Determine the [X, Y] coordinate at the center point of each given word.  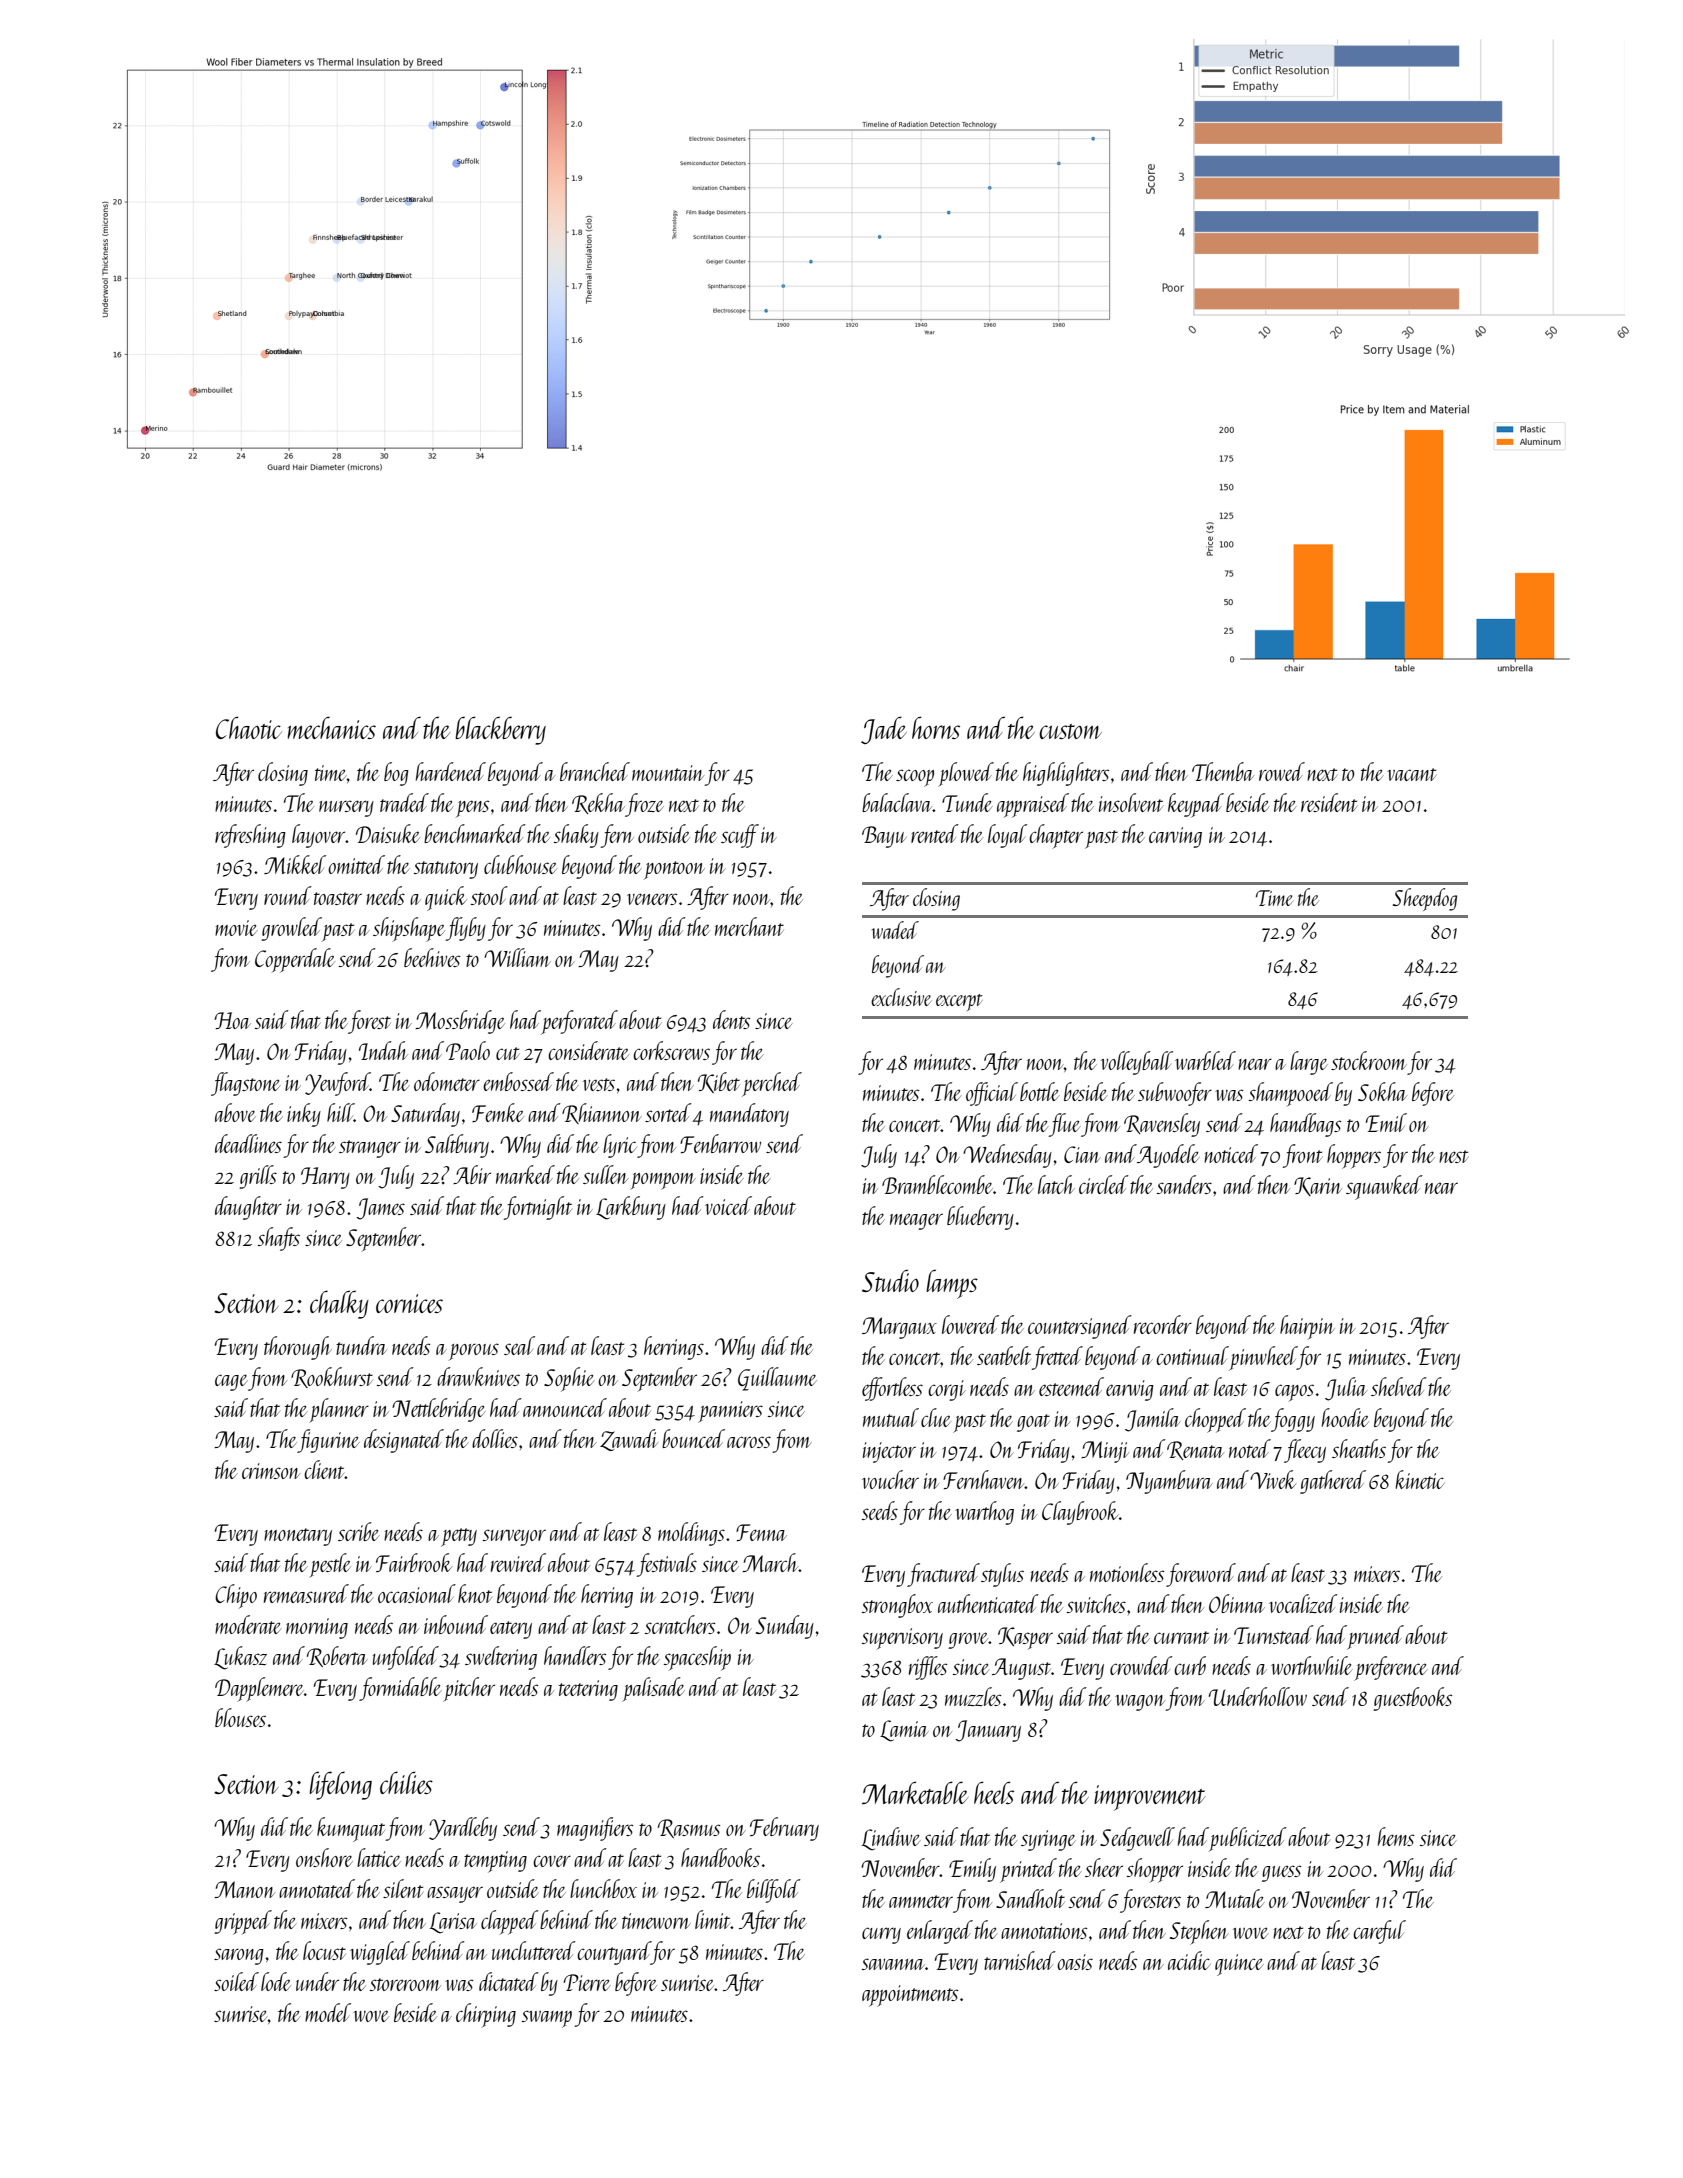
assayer [455, 1894]
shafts [279, 1239]
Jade [884, 730]
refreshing [250, 836]
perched [772, 1084]
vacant [1411, 774]
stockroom [1369, 1060]
